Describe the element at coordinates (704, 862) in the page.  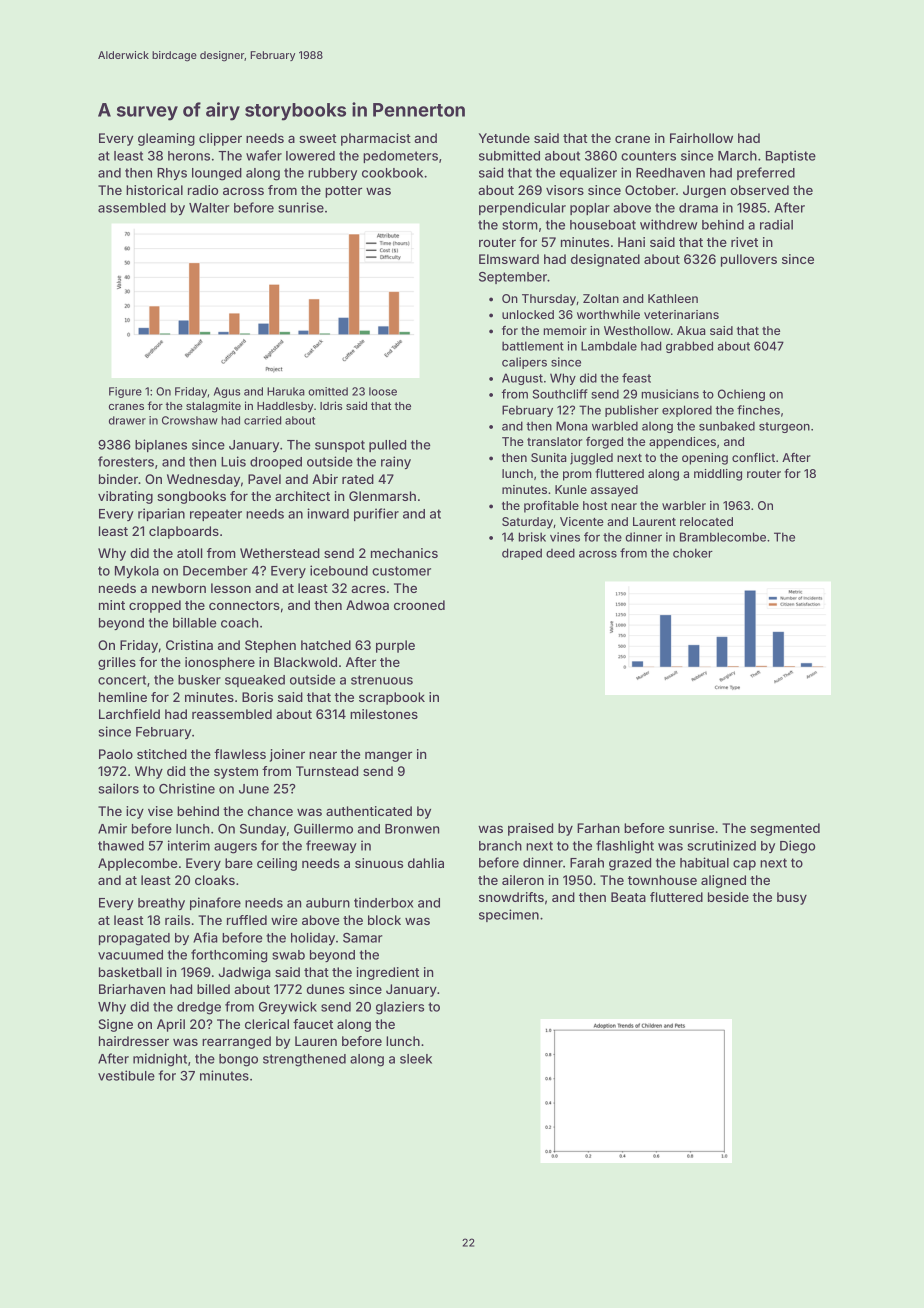
I see `habitual` at that location.
